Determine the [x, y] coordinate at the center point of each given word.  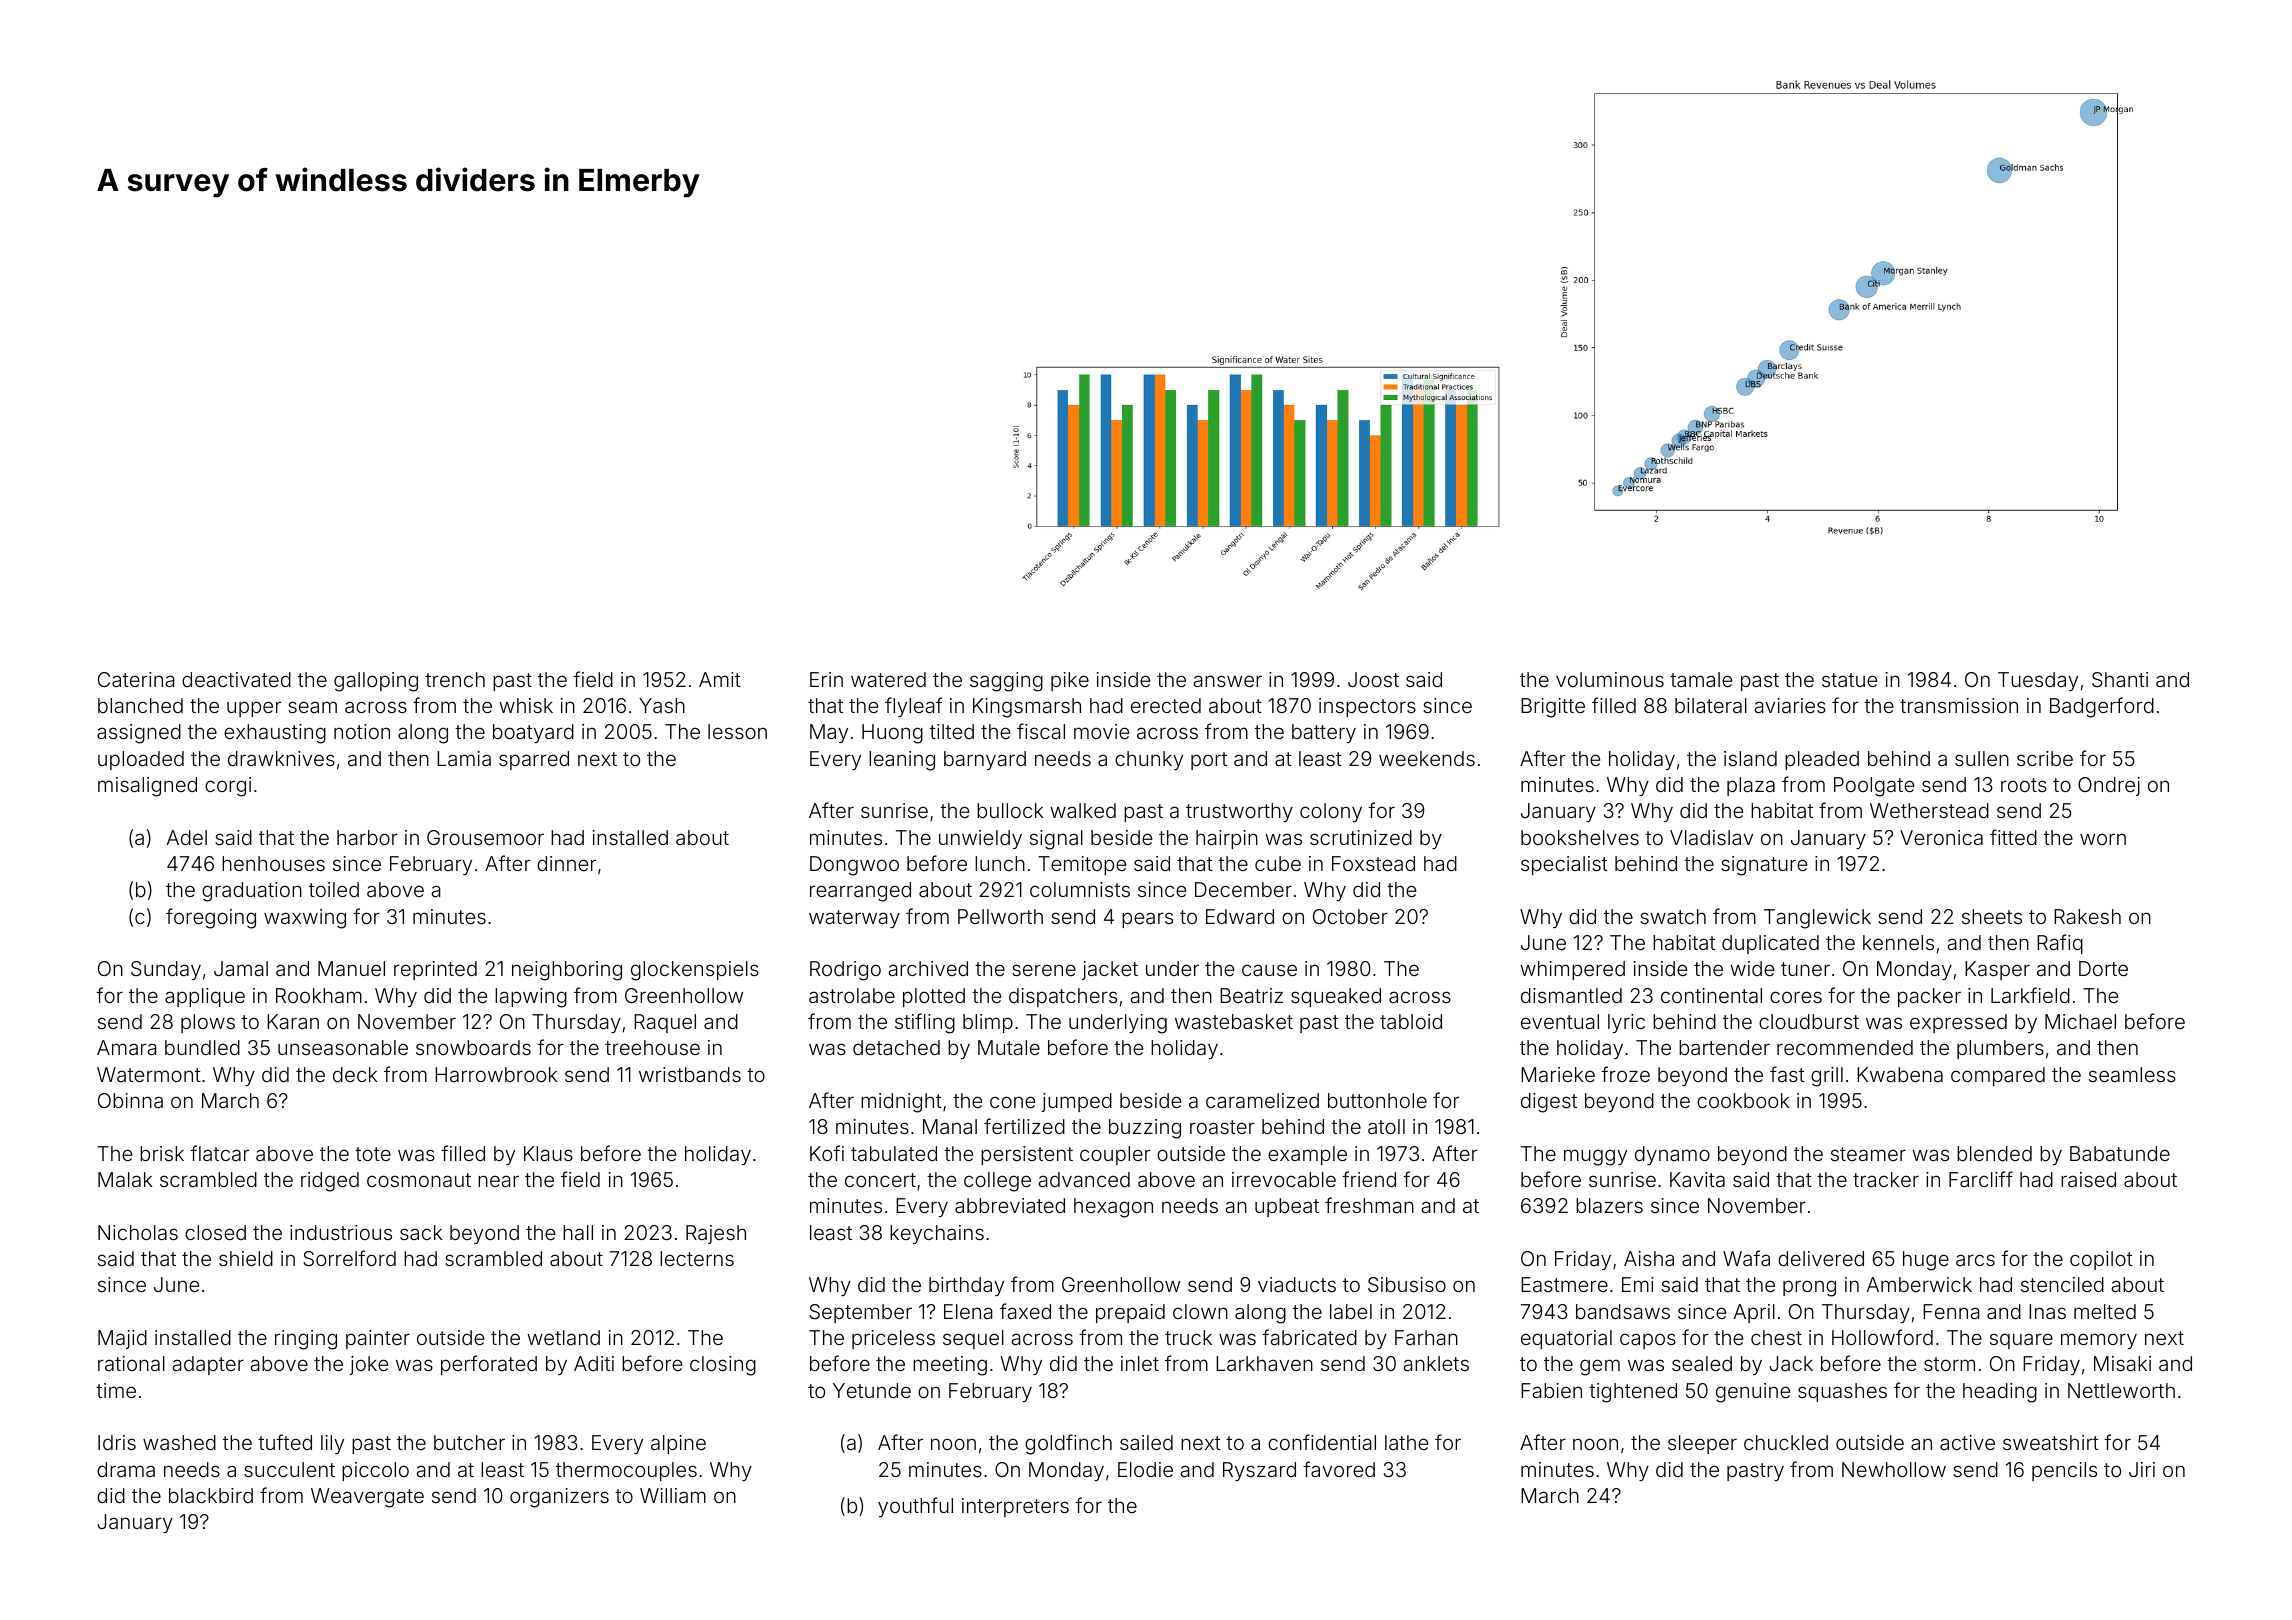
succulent [289, 1469]
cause [1269, 970]
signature [1764, 866]
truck [1188, 1337]
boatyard [533, 733]
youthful [915, 1507]
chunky [1149, 760]
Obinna [130, 1100]
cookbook [1743, 1100]
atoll [1386, 1126]
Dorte [2103, 968]
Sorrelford [349, 1258]
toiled [334, 889]
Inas [2047, 1311]
